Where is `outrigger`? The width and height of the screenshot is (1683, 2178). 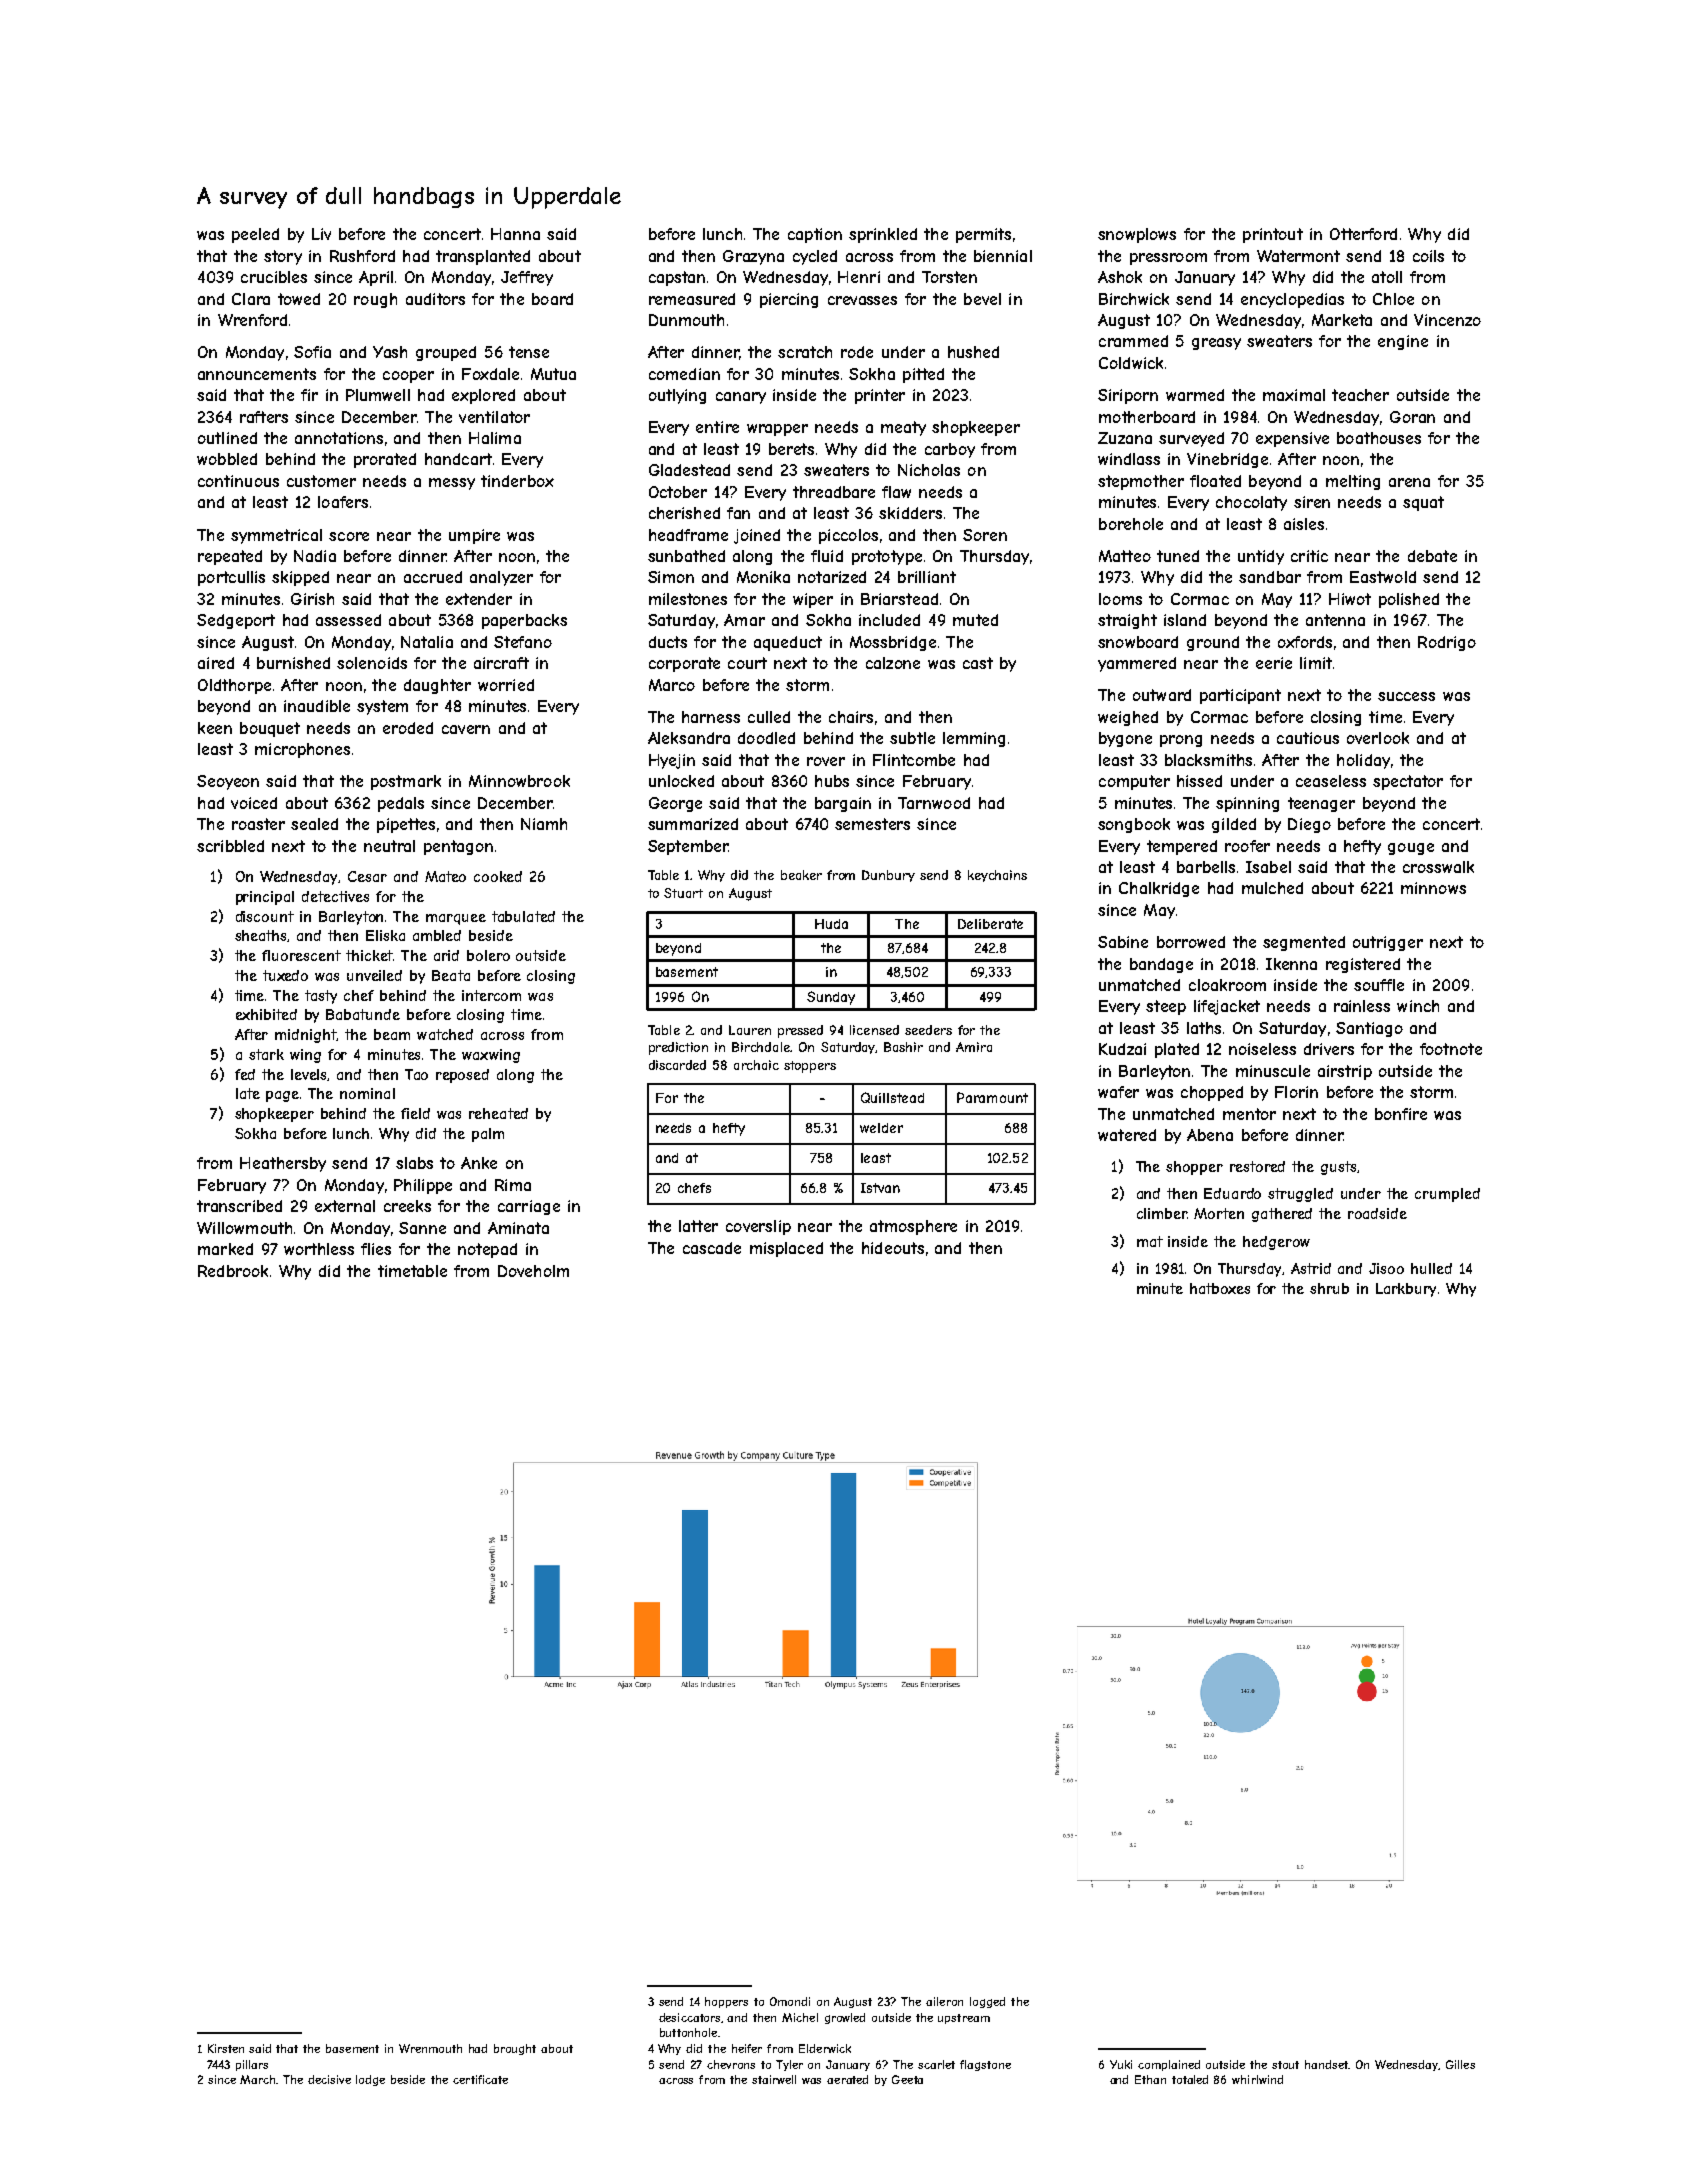 outrigger is located at coordinates (1388, 943).
